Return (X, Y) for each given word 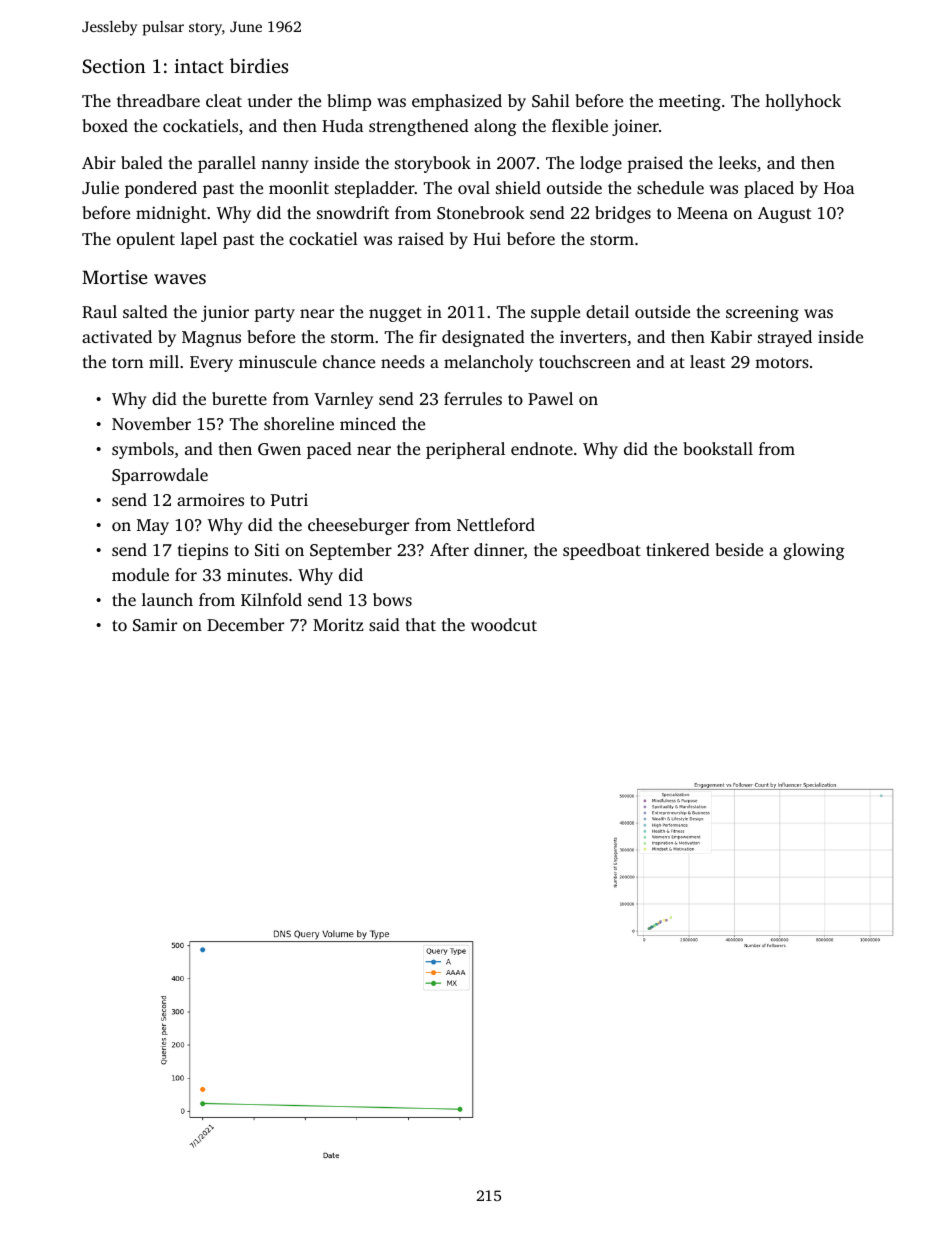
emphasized (457, 102)
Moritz (338, 624)
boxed (105, 125)
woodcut (504, 624)
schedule (670, 187)
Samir (155, 625)
